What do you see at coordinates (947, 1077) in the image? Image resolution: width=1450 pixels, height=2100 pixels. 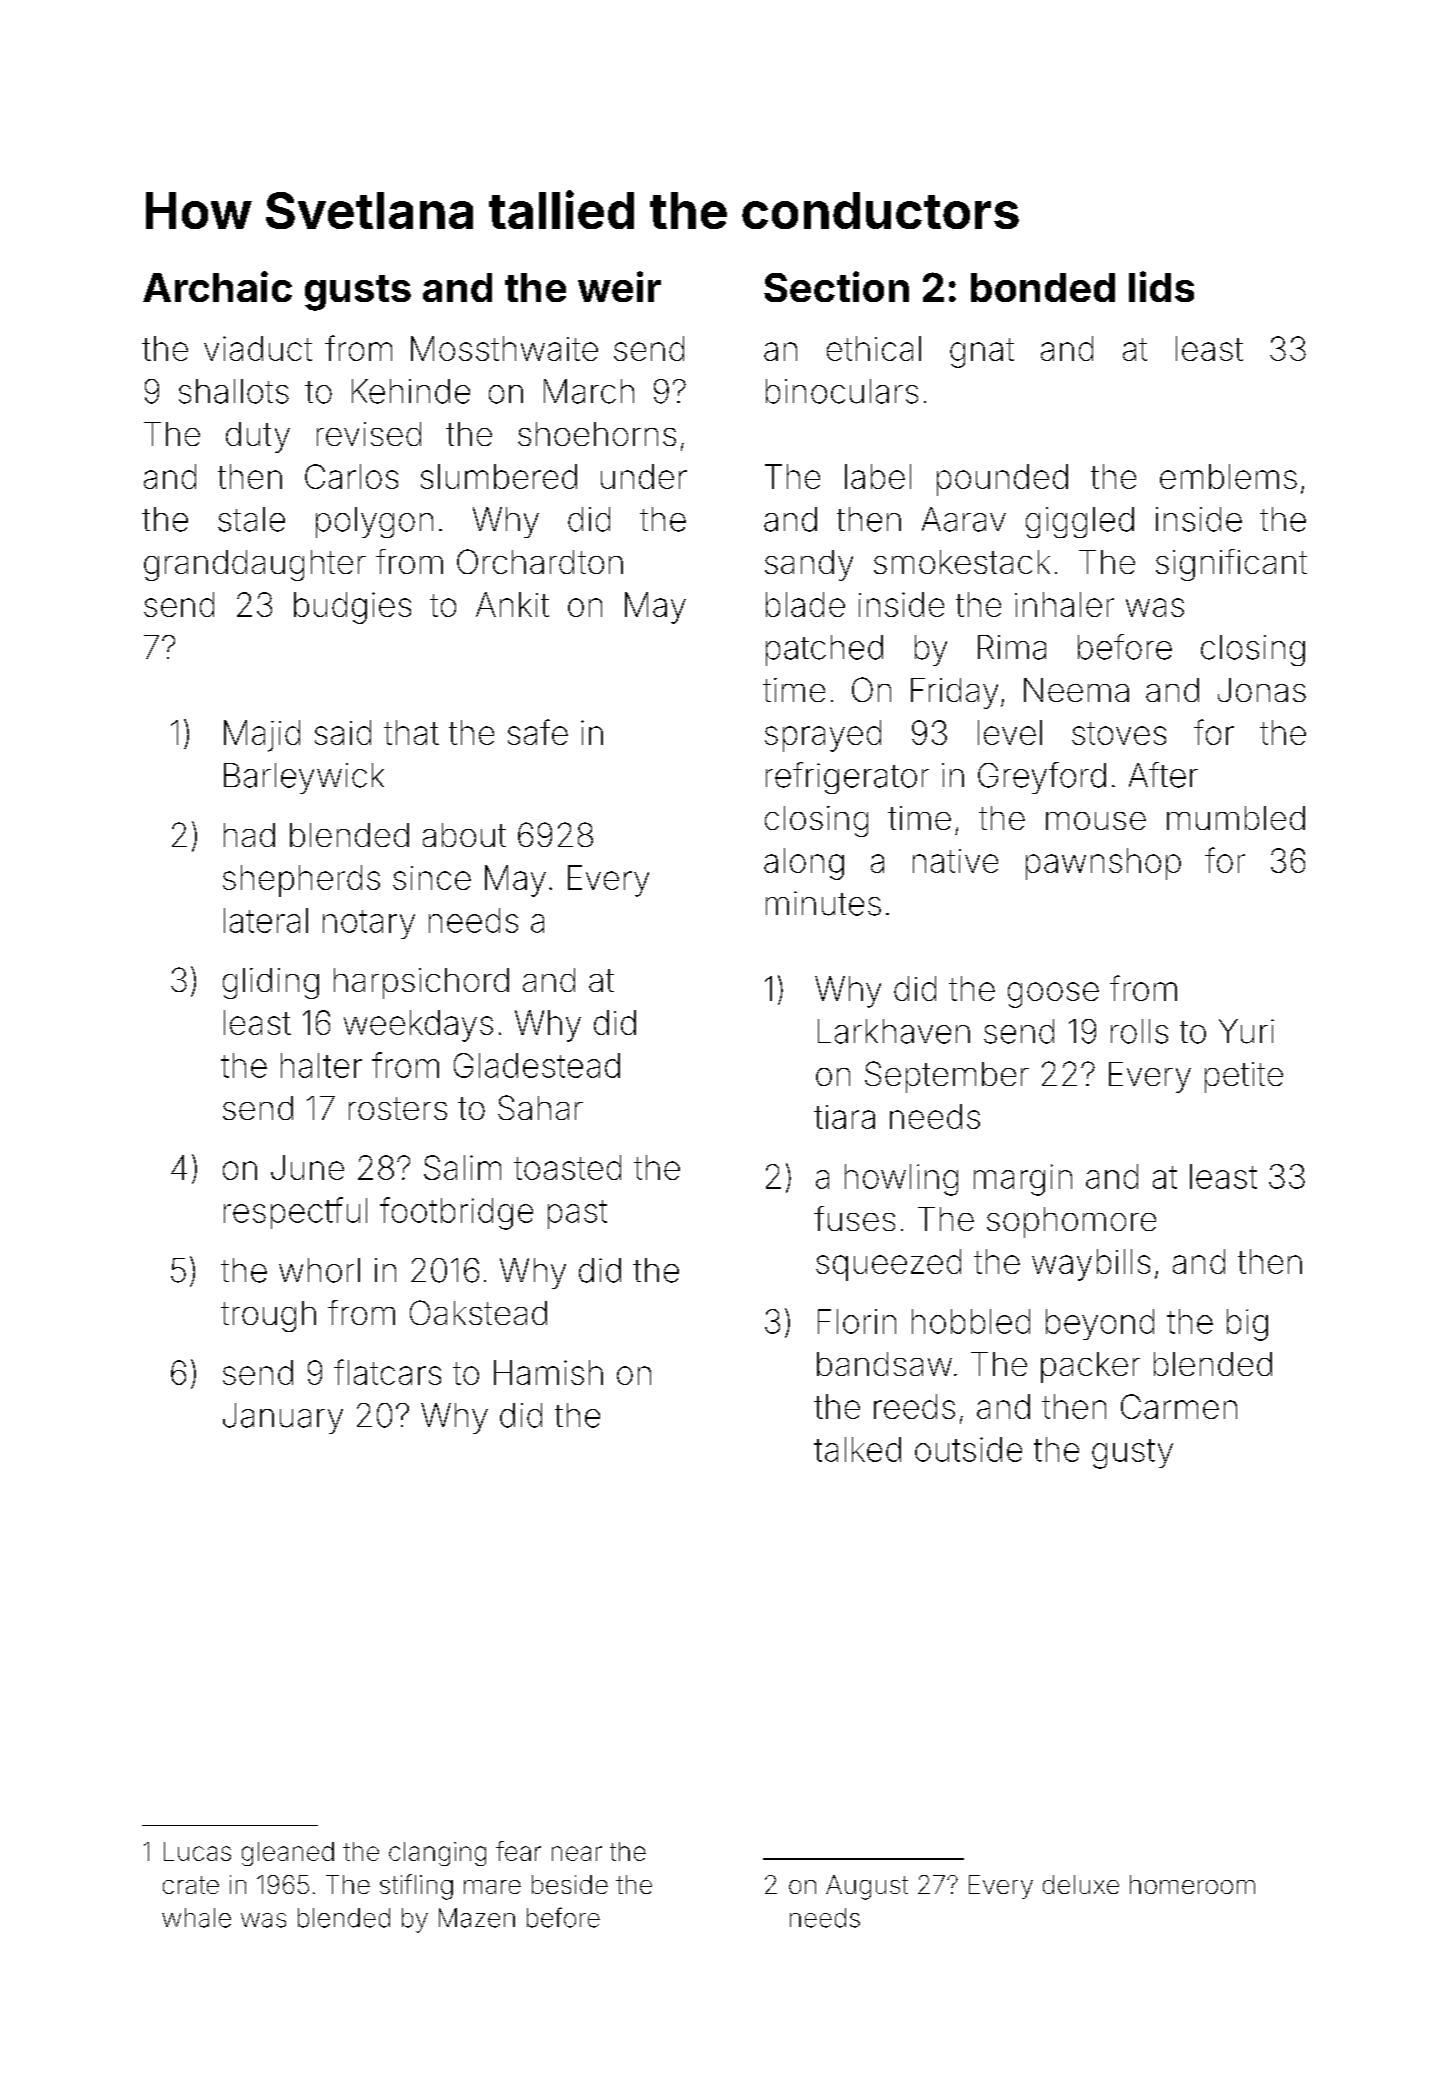 I see `September` at bounding box center [947, 1077].
